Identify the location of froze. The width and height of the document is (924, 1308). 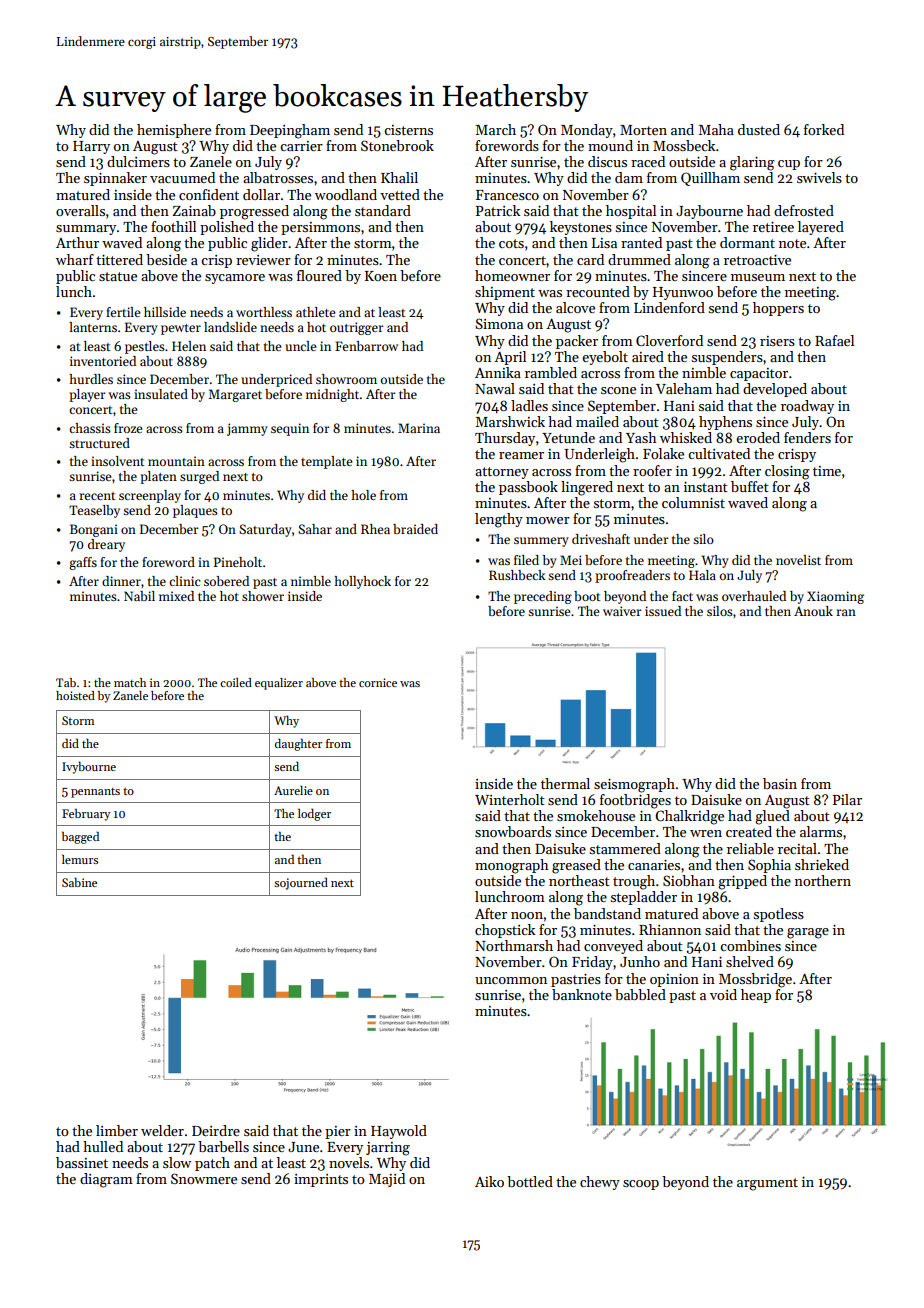
(128, 428).
